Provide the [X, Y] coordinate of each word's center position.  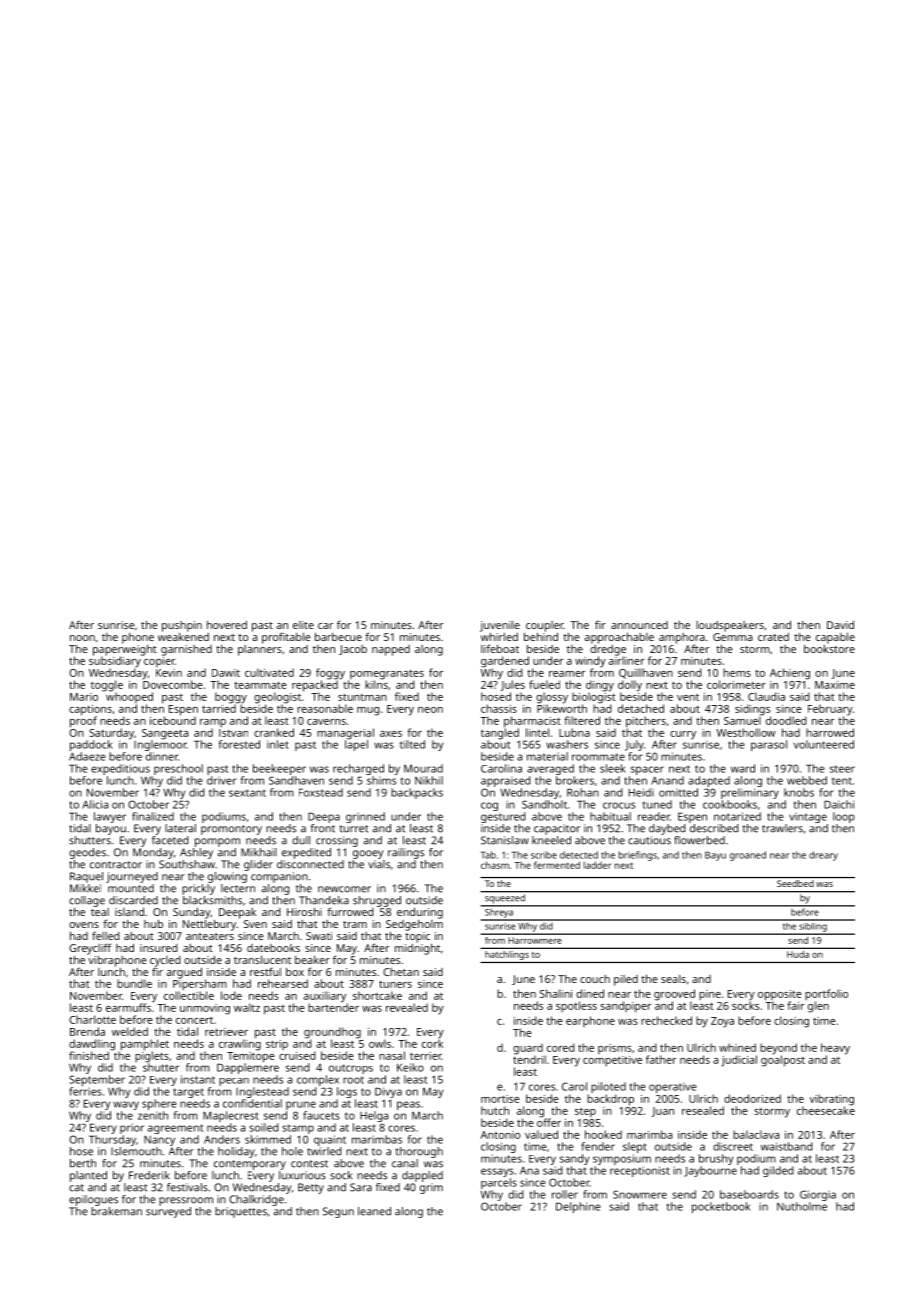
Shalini [556, 993]
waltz [247, 1007]
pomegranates [387, 674]
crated [773, 637]
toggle [107, 686]
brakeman [116, 1211]
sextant [247, 793]
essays [497, 1172]
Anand [667, 780]
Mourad [423, 768]
